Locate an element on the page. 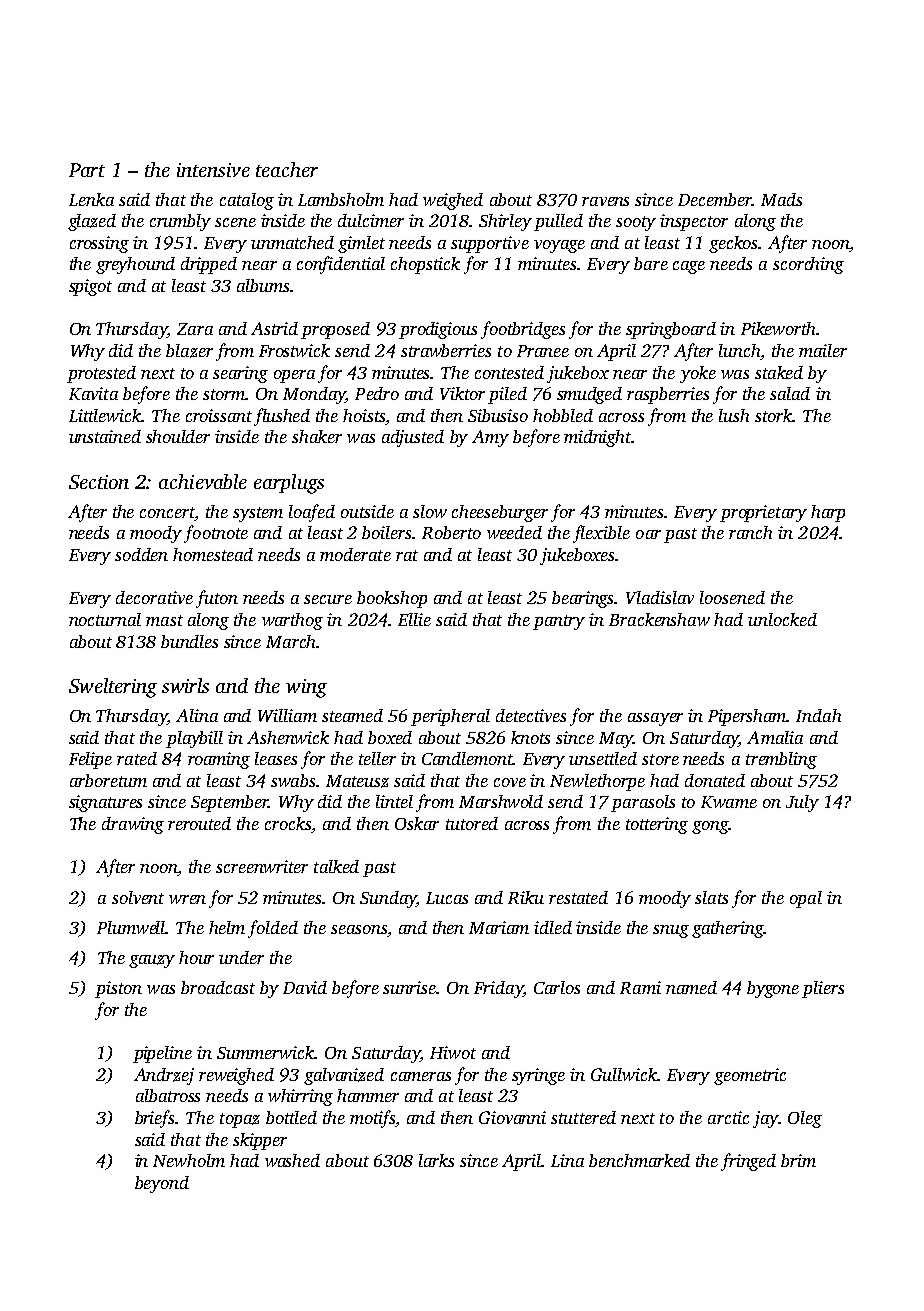 This document has height=1311, width=924. concert is located at coordinates (167, 514).
